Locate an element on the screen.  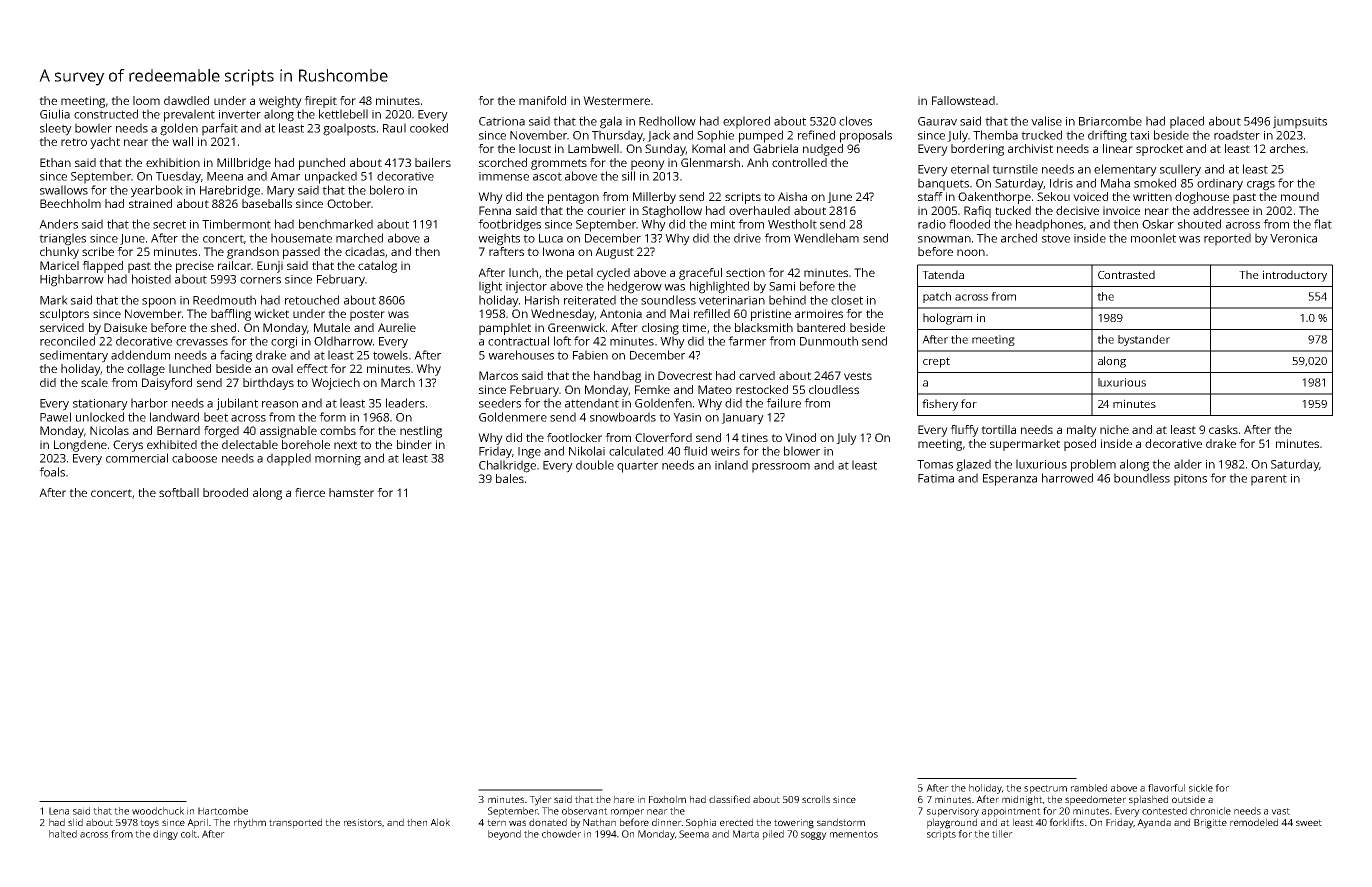
closet is located at coordinates (847, 300).
